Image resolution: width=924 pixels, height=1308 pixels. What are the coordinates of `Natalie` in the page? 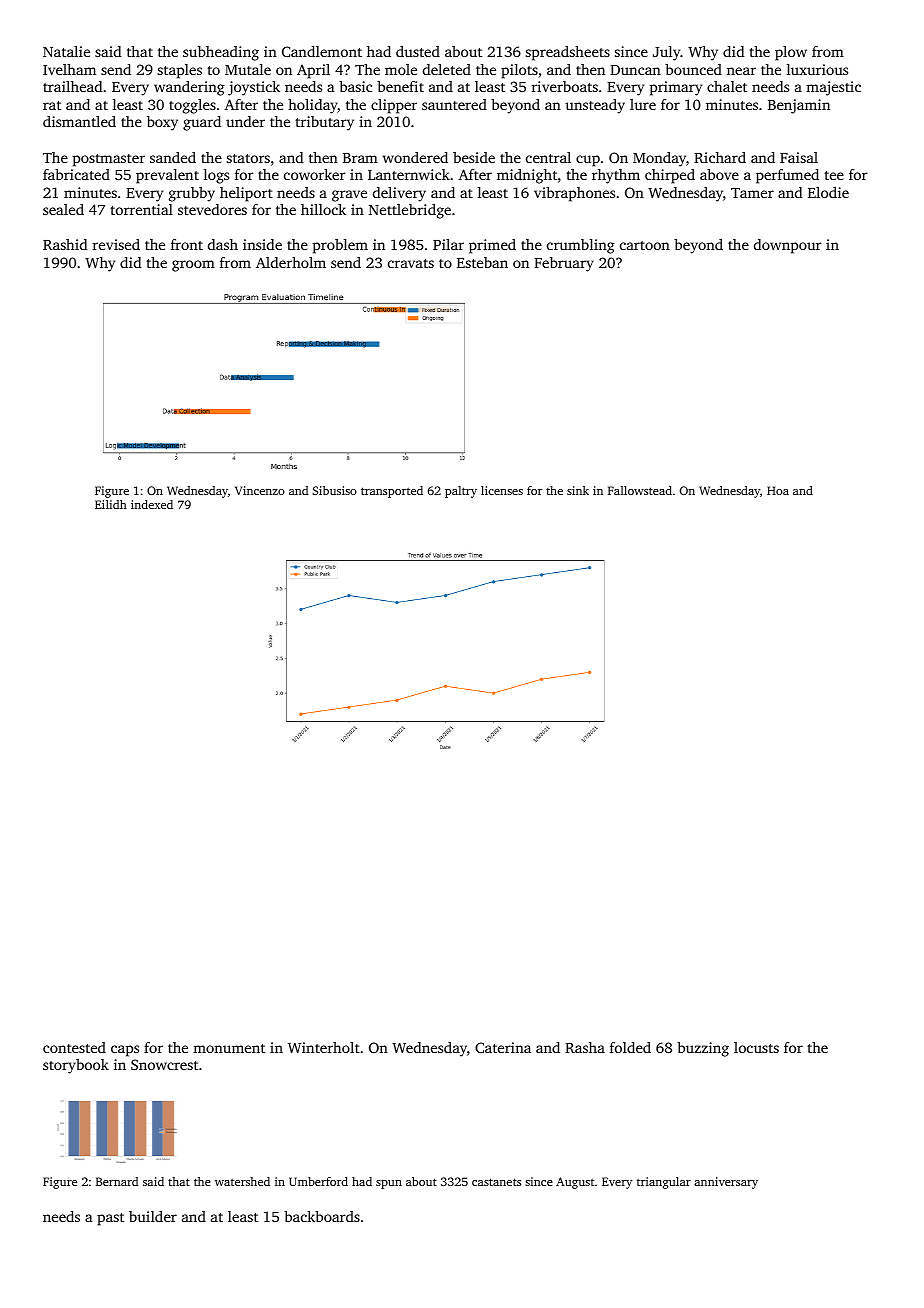 It's located at (66, 51).
